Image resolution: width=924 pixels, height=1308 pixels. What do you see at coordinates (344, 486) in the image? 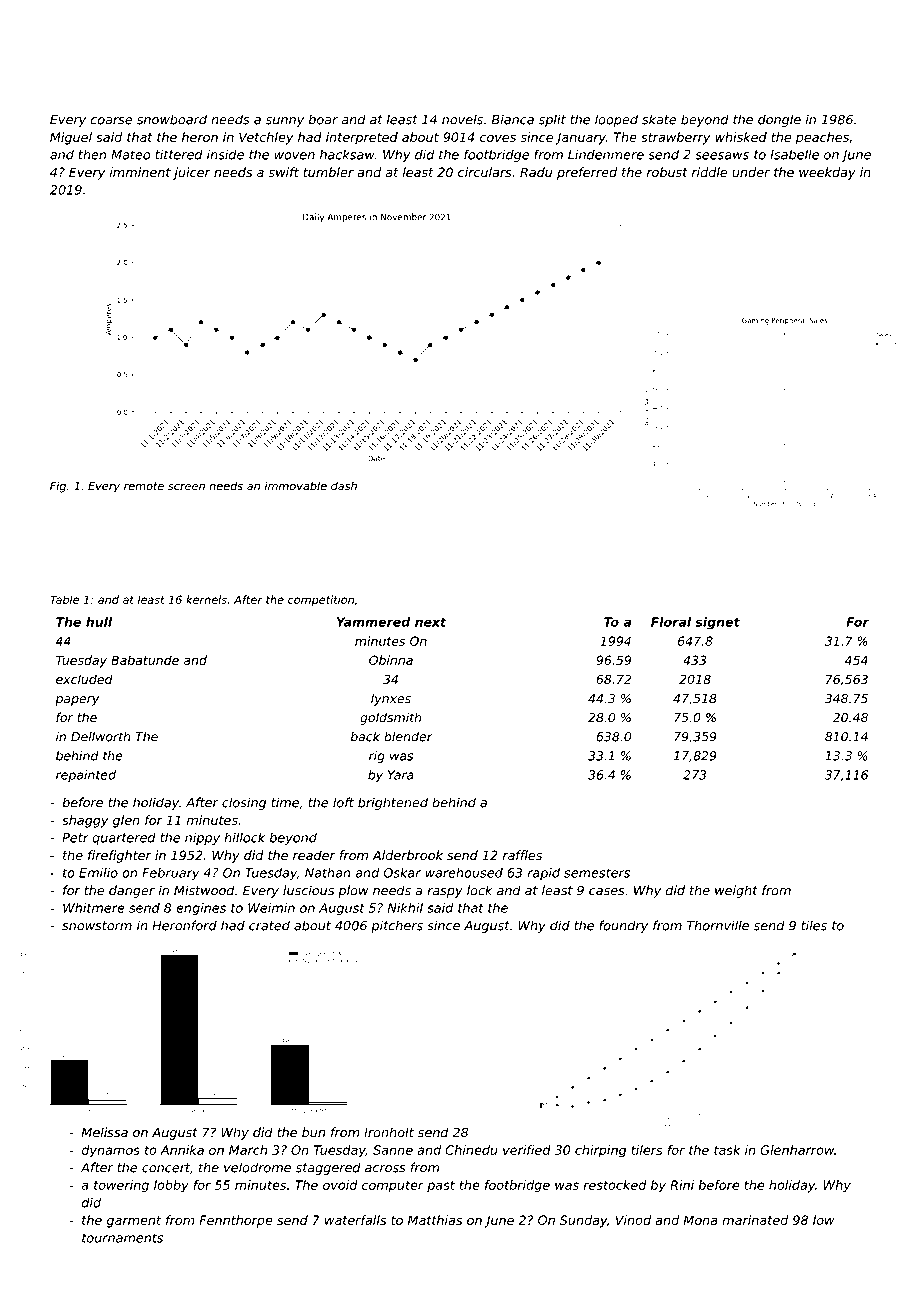
I see `dash` at bounding box center [344, 486].
